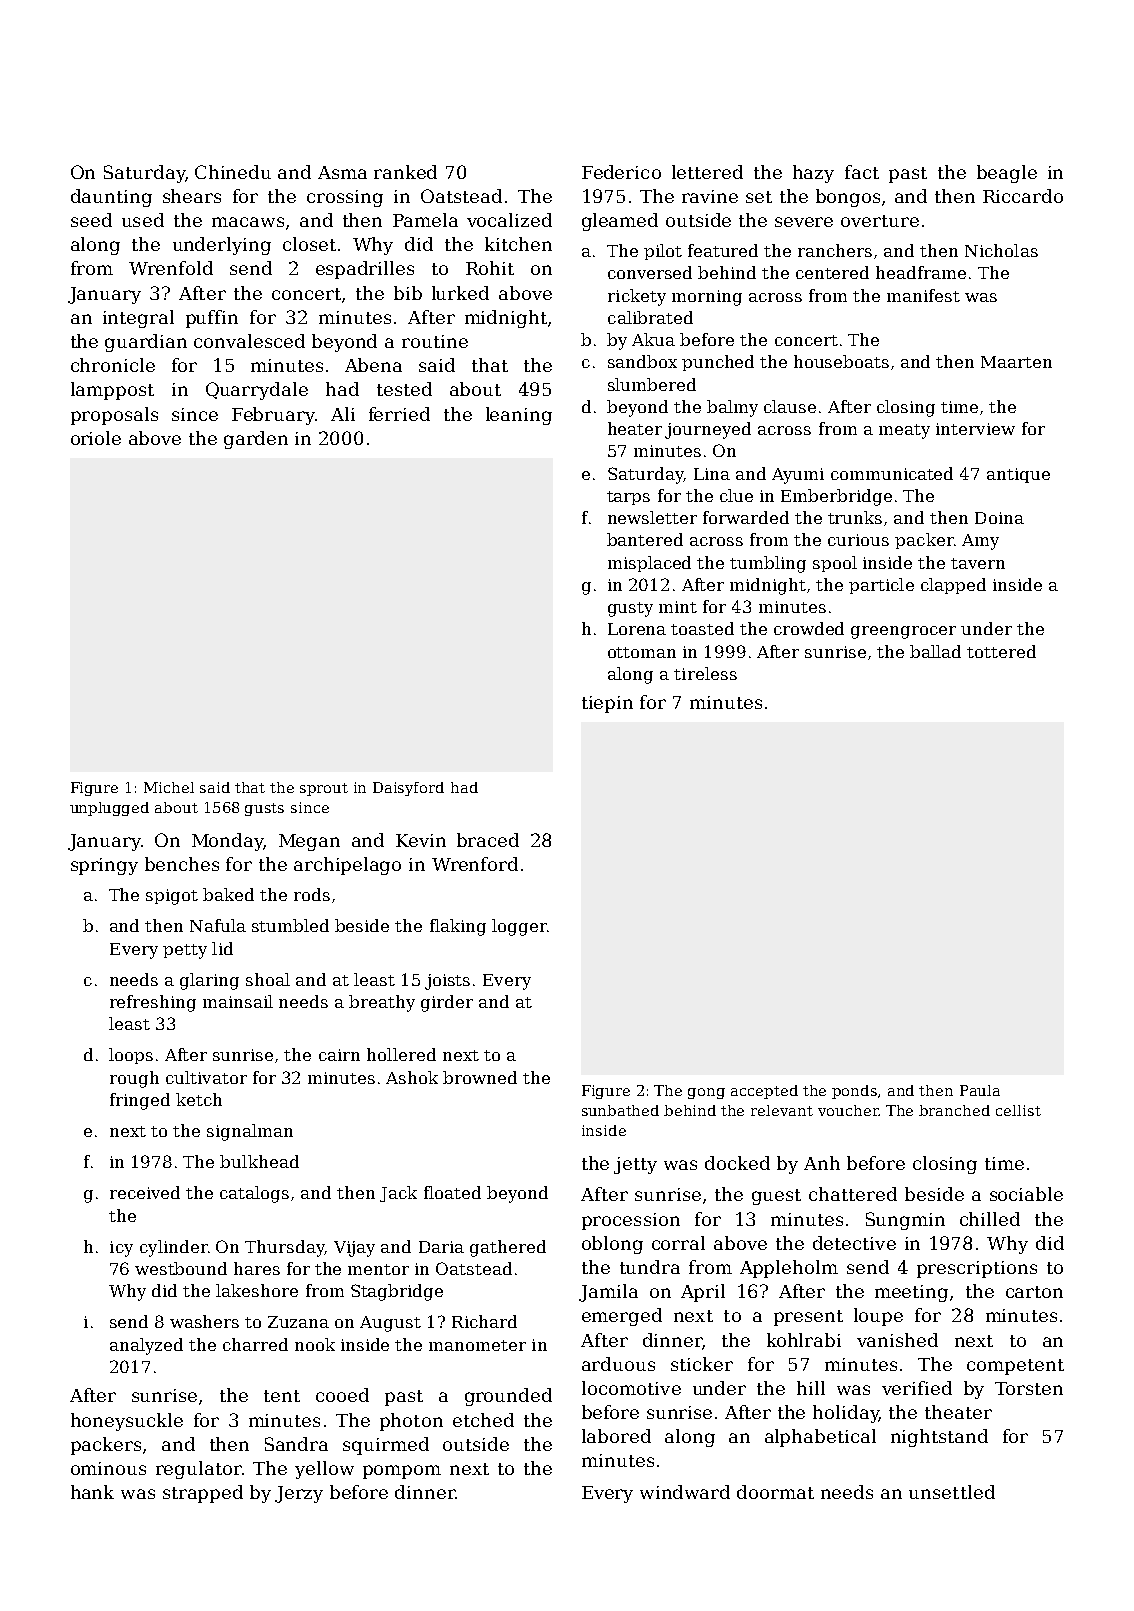  I want to click on oriole, so click(96, 438).
